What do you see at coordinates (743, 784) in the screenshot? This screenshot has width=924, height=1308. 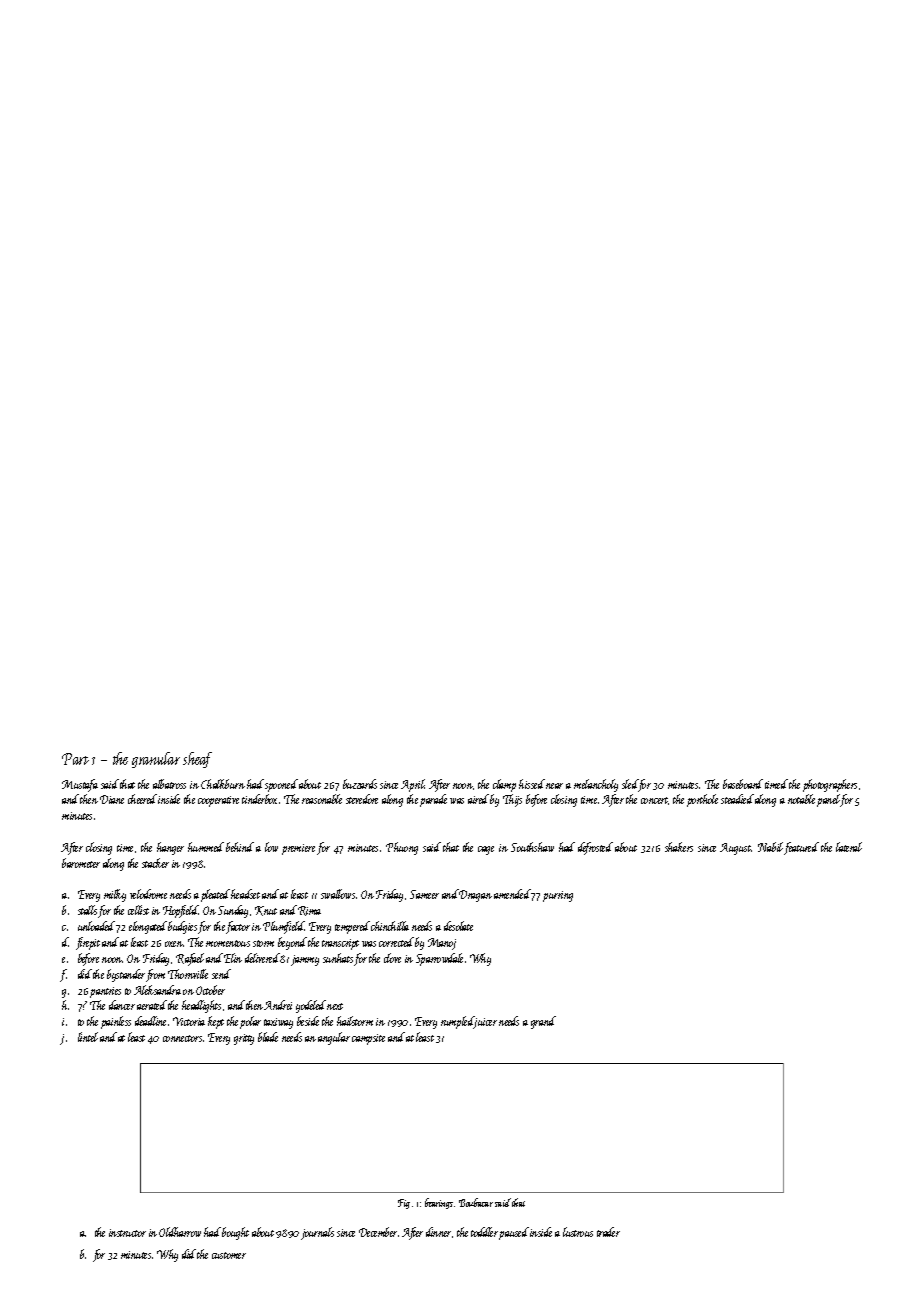 I see `baseboard` at bounding box center [743, 784].
